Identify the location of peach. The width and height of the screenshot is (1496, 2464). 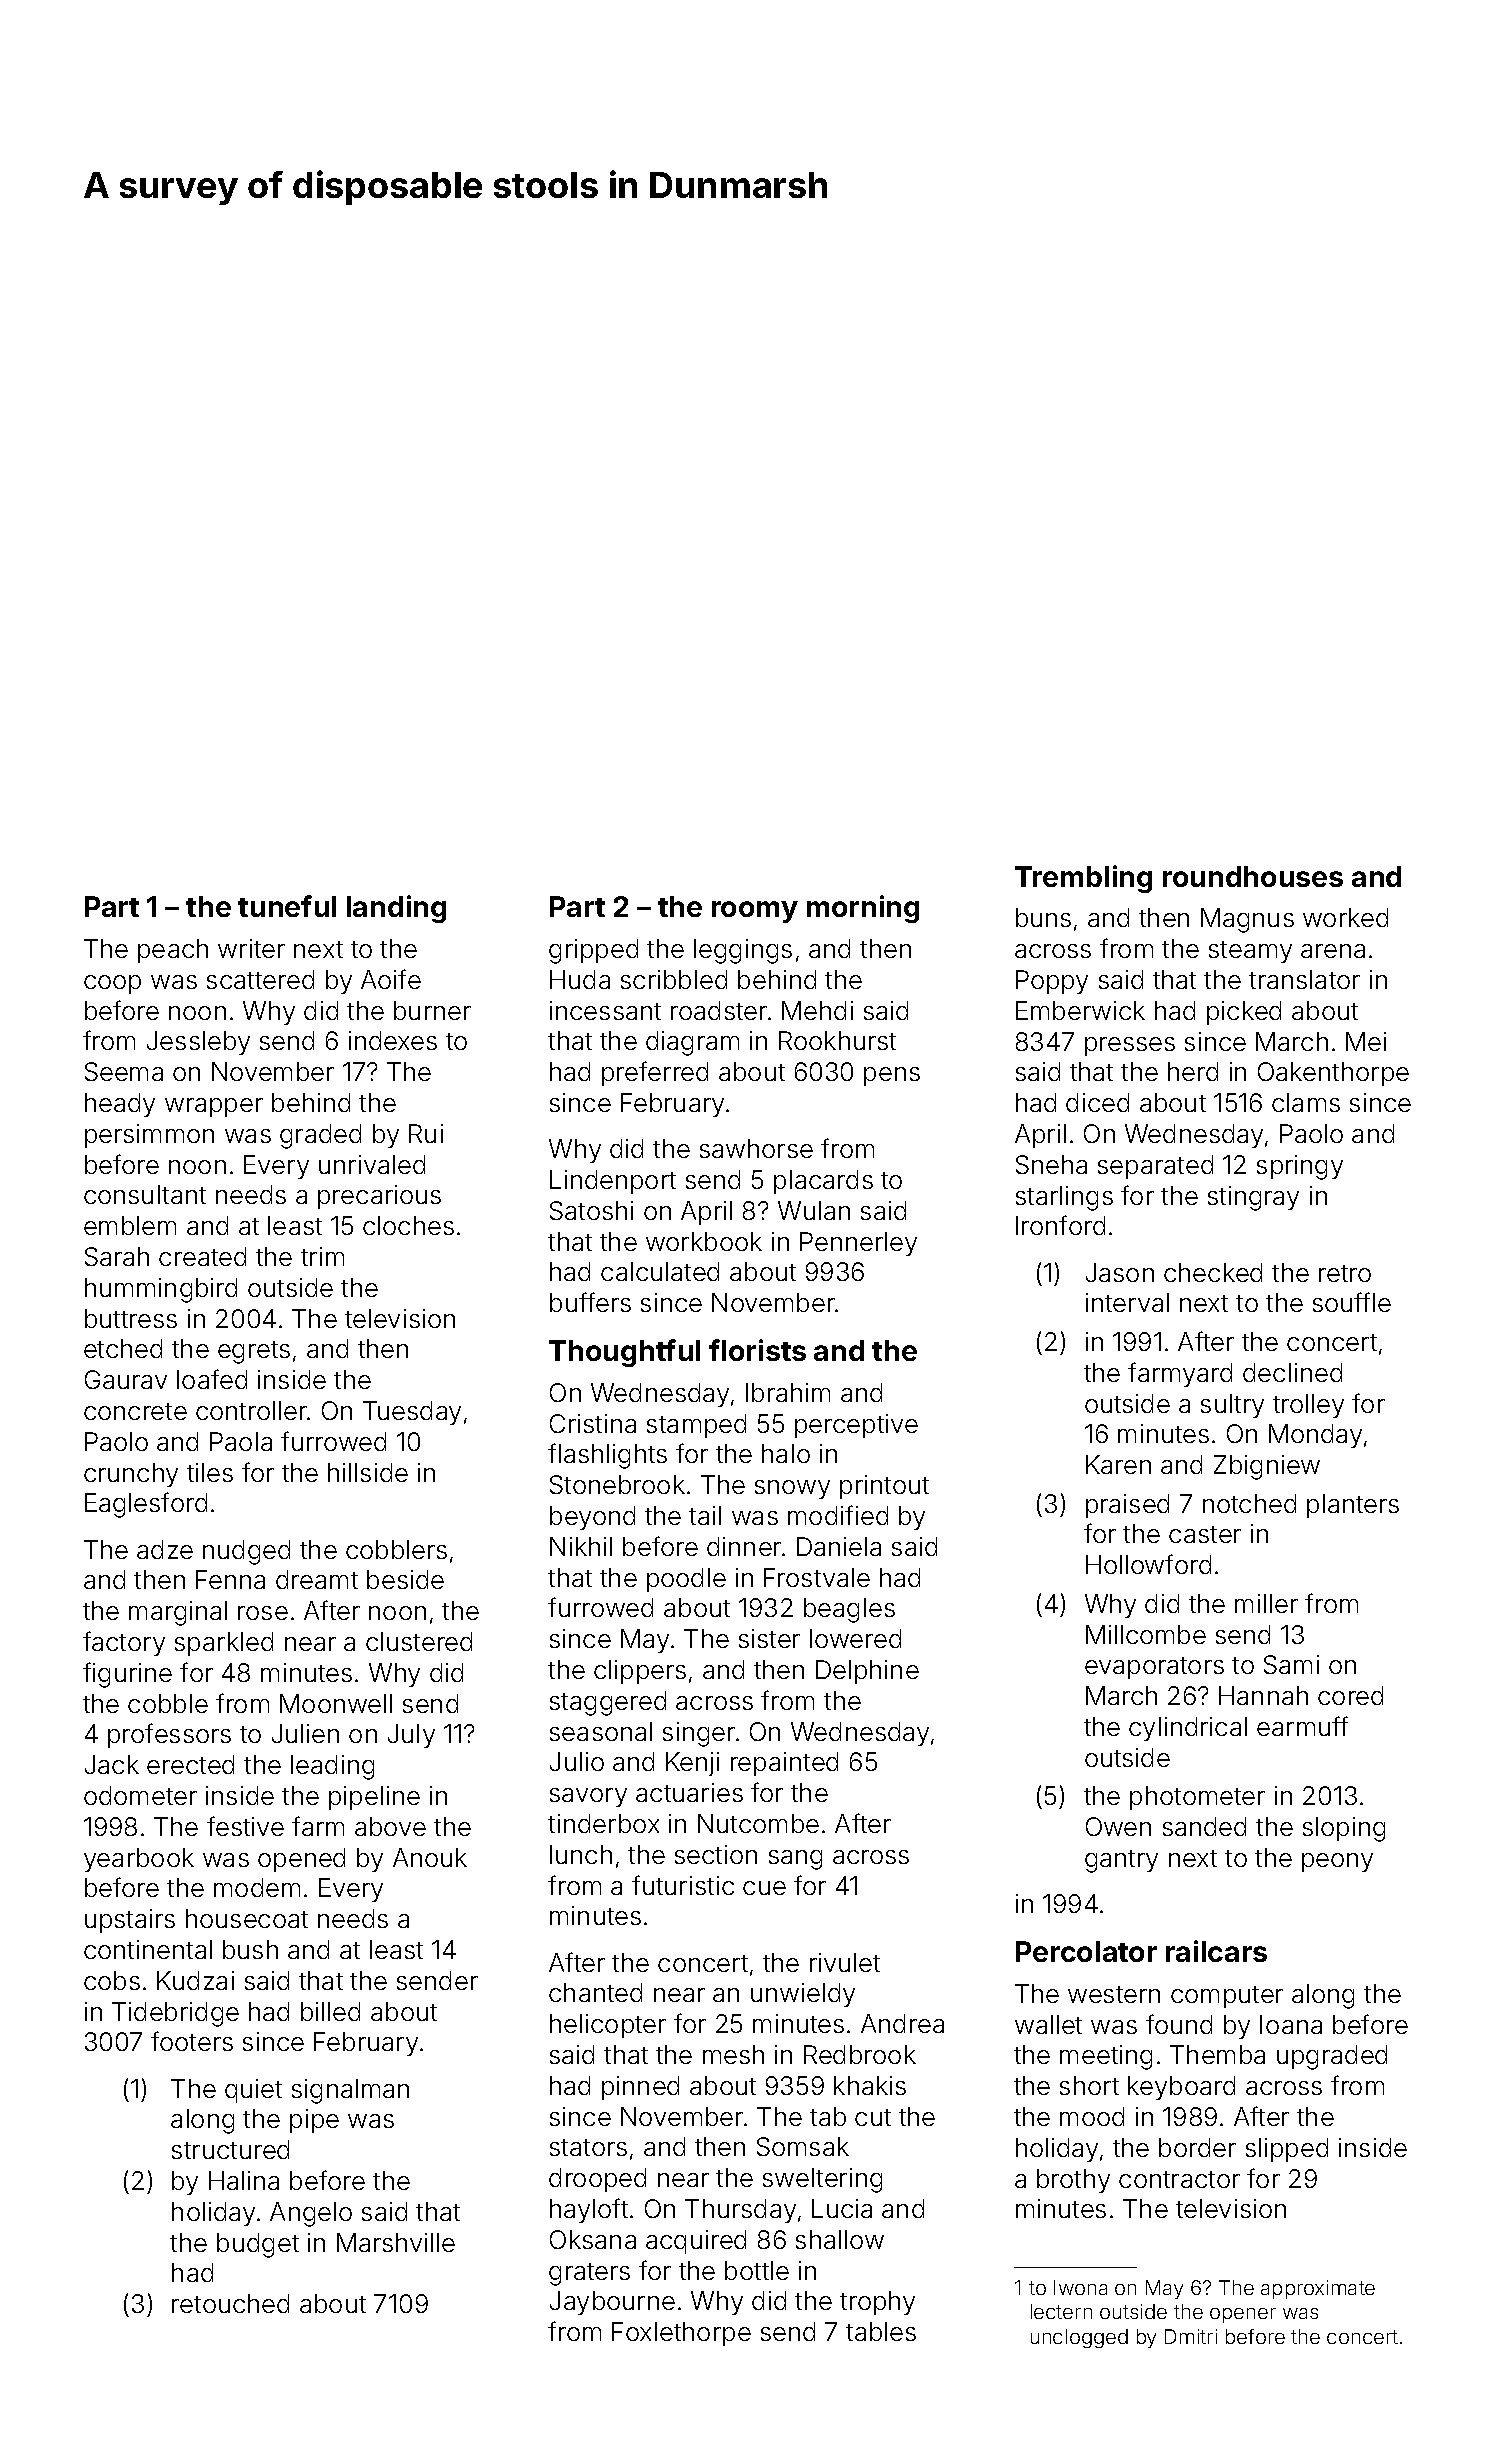
(173, 951).
